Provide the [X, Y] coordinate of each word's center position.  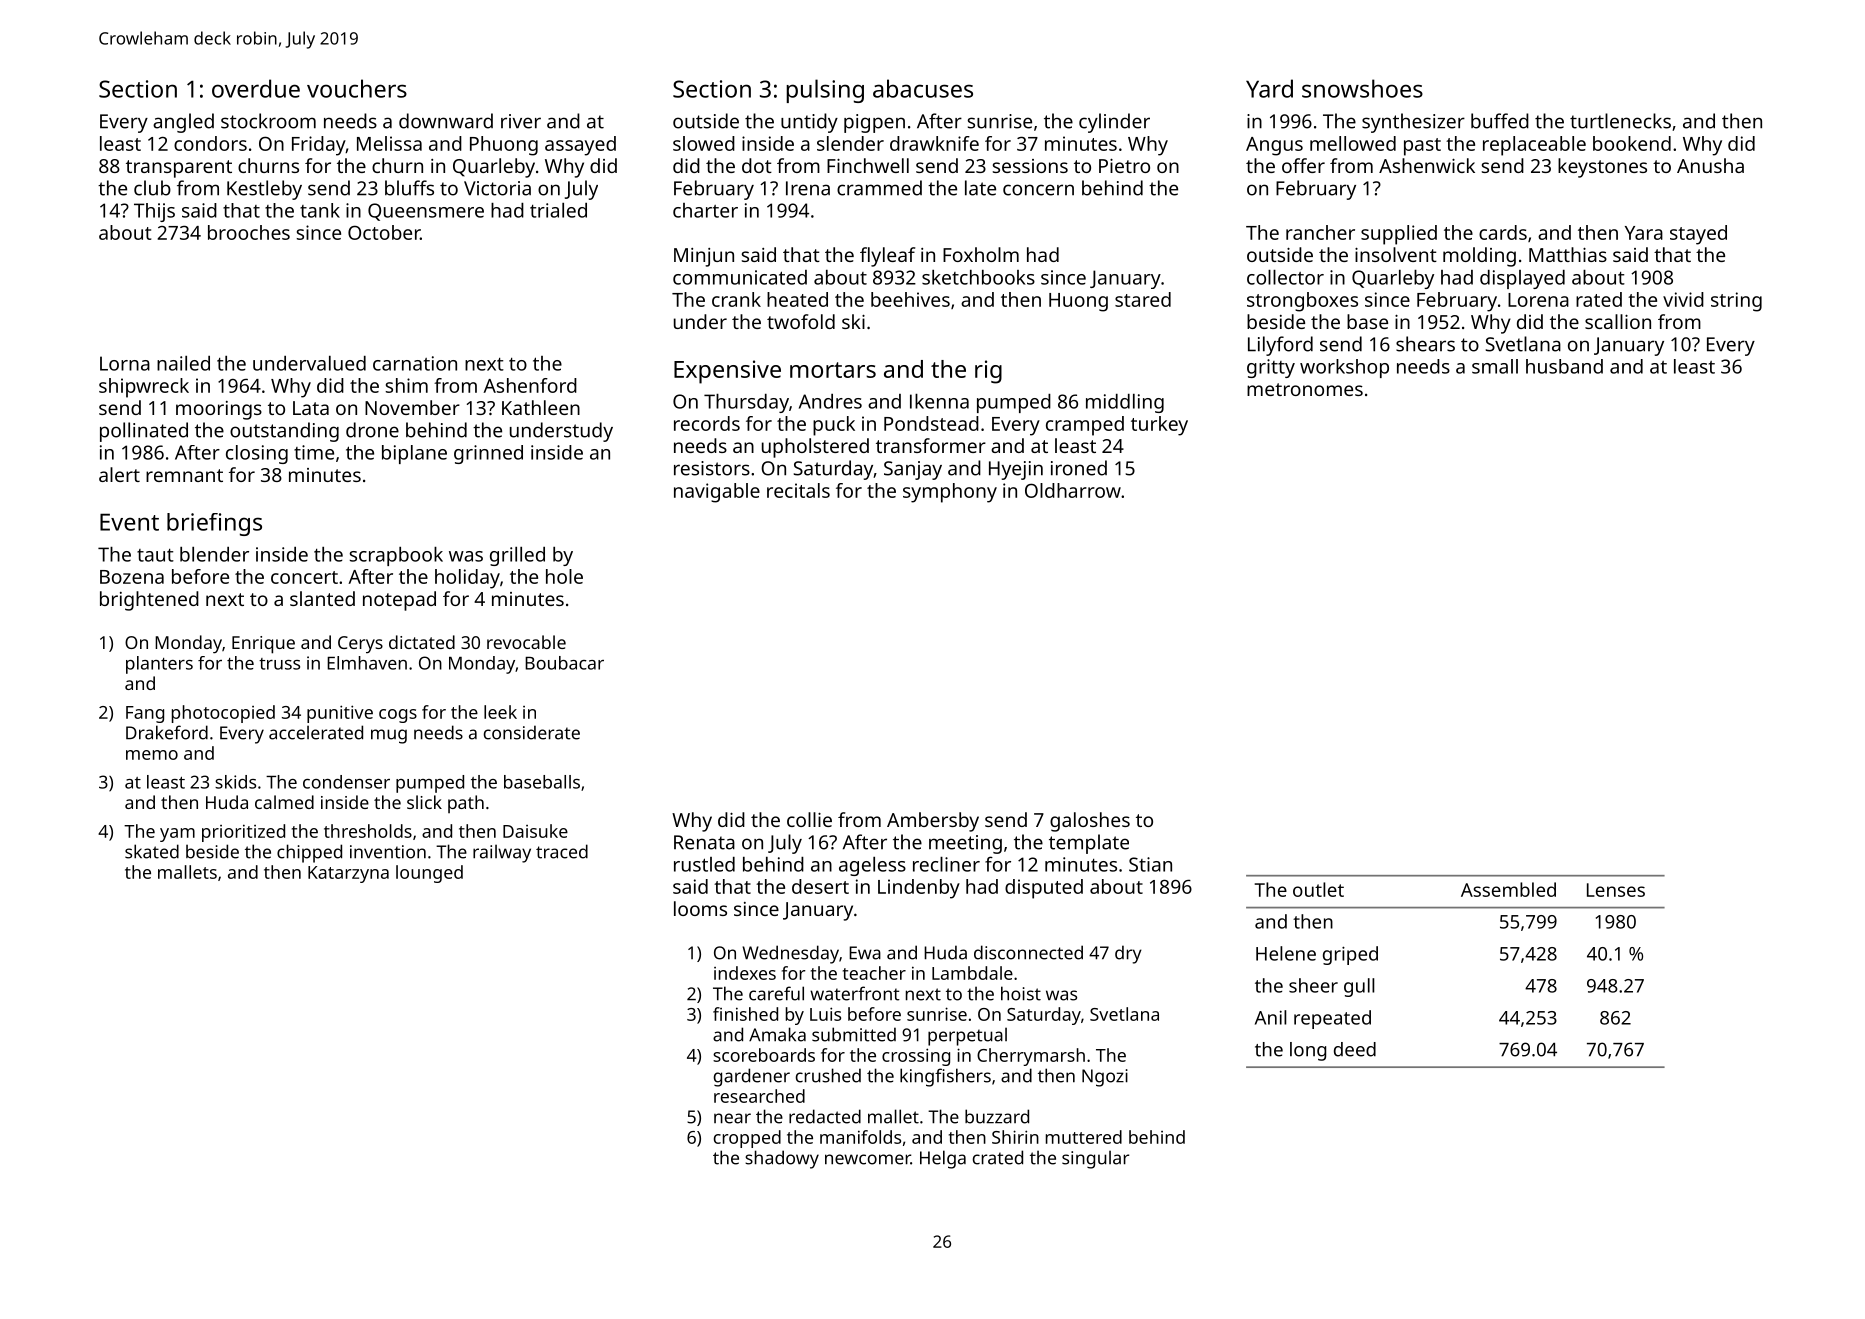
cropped [747, 1139]
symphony [950, 493]
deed [1355, 1049]
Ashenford [530, 385]
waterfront [855, 993]
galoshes [1090, 822]
